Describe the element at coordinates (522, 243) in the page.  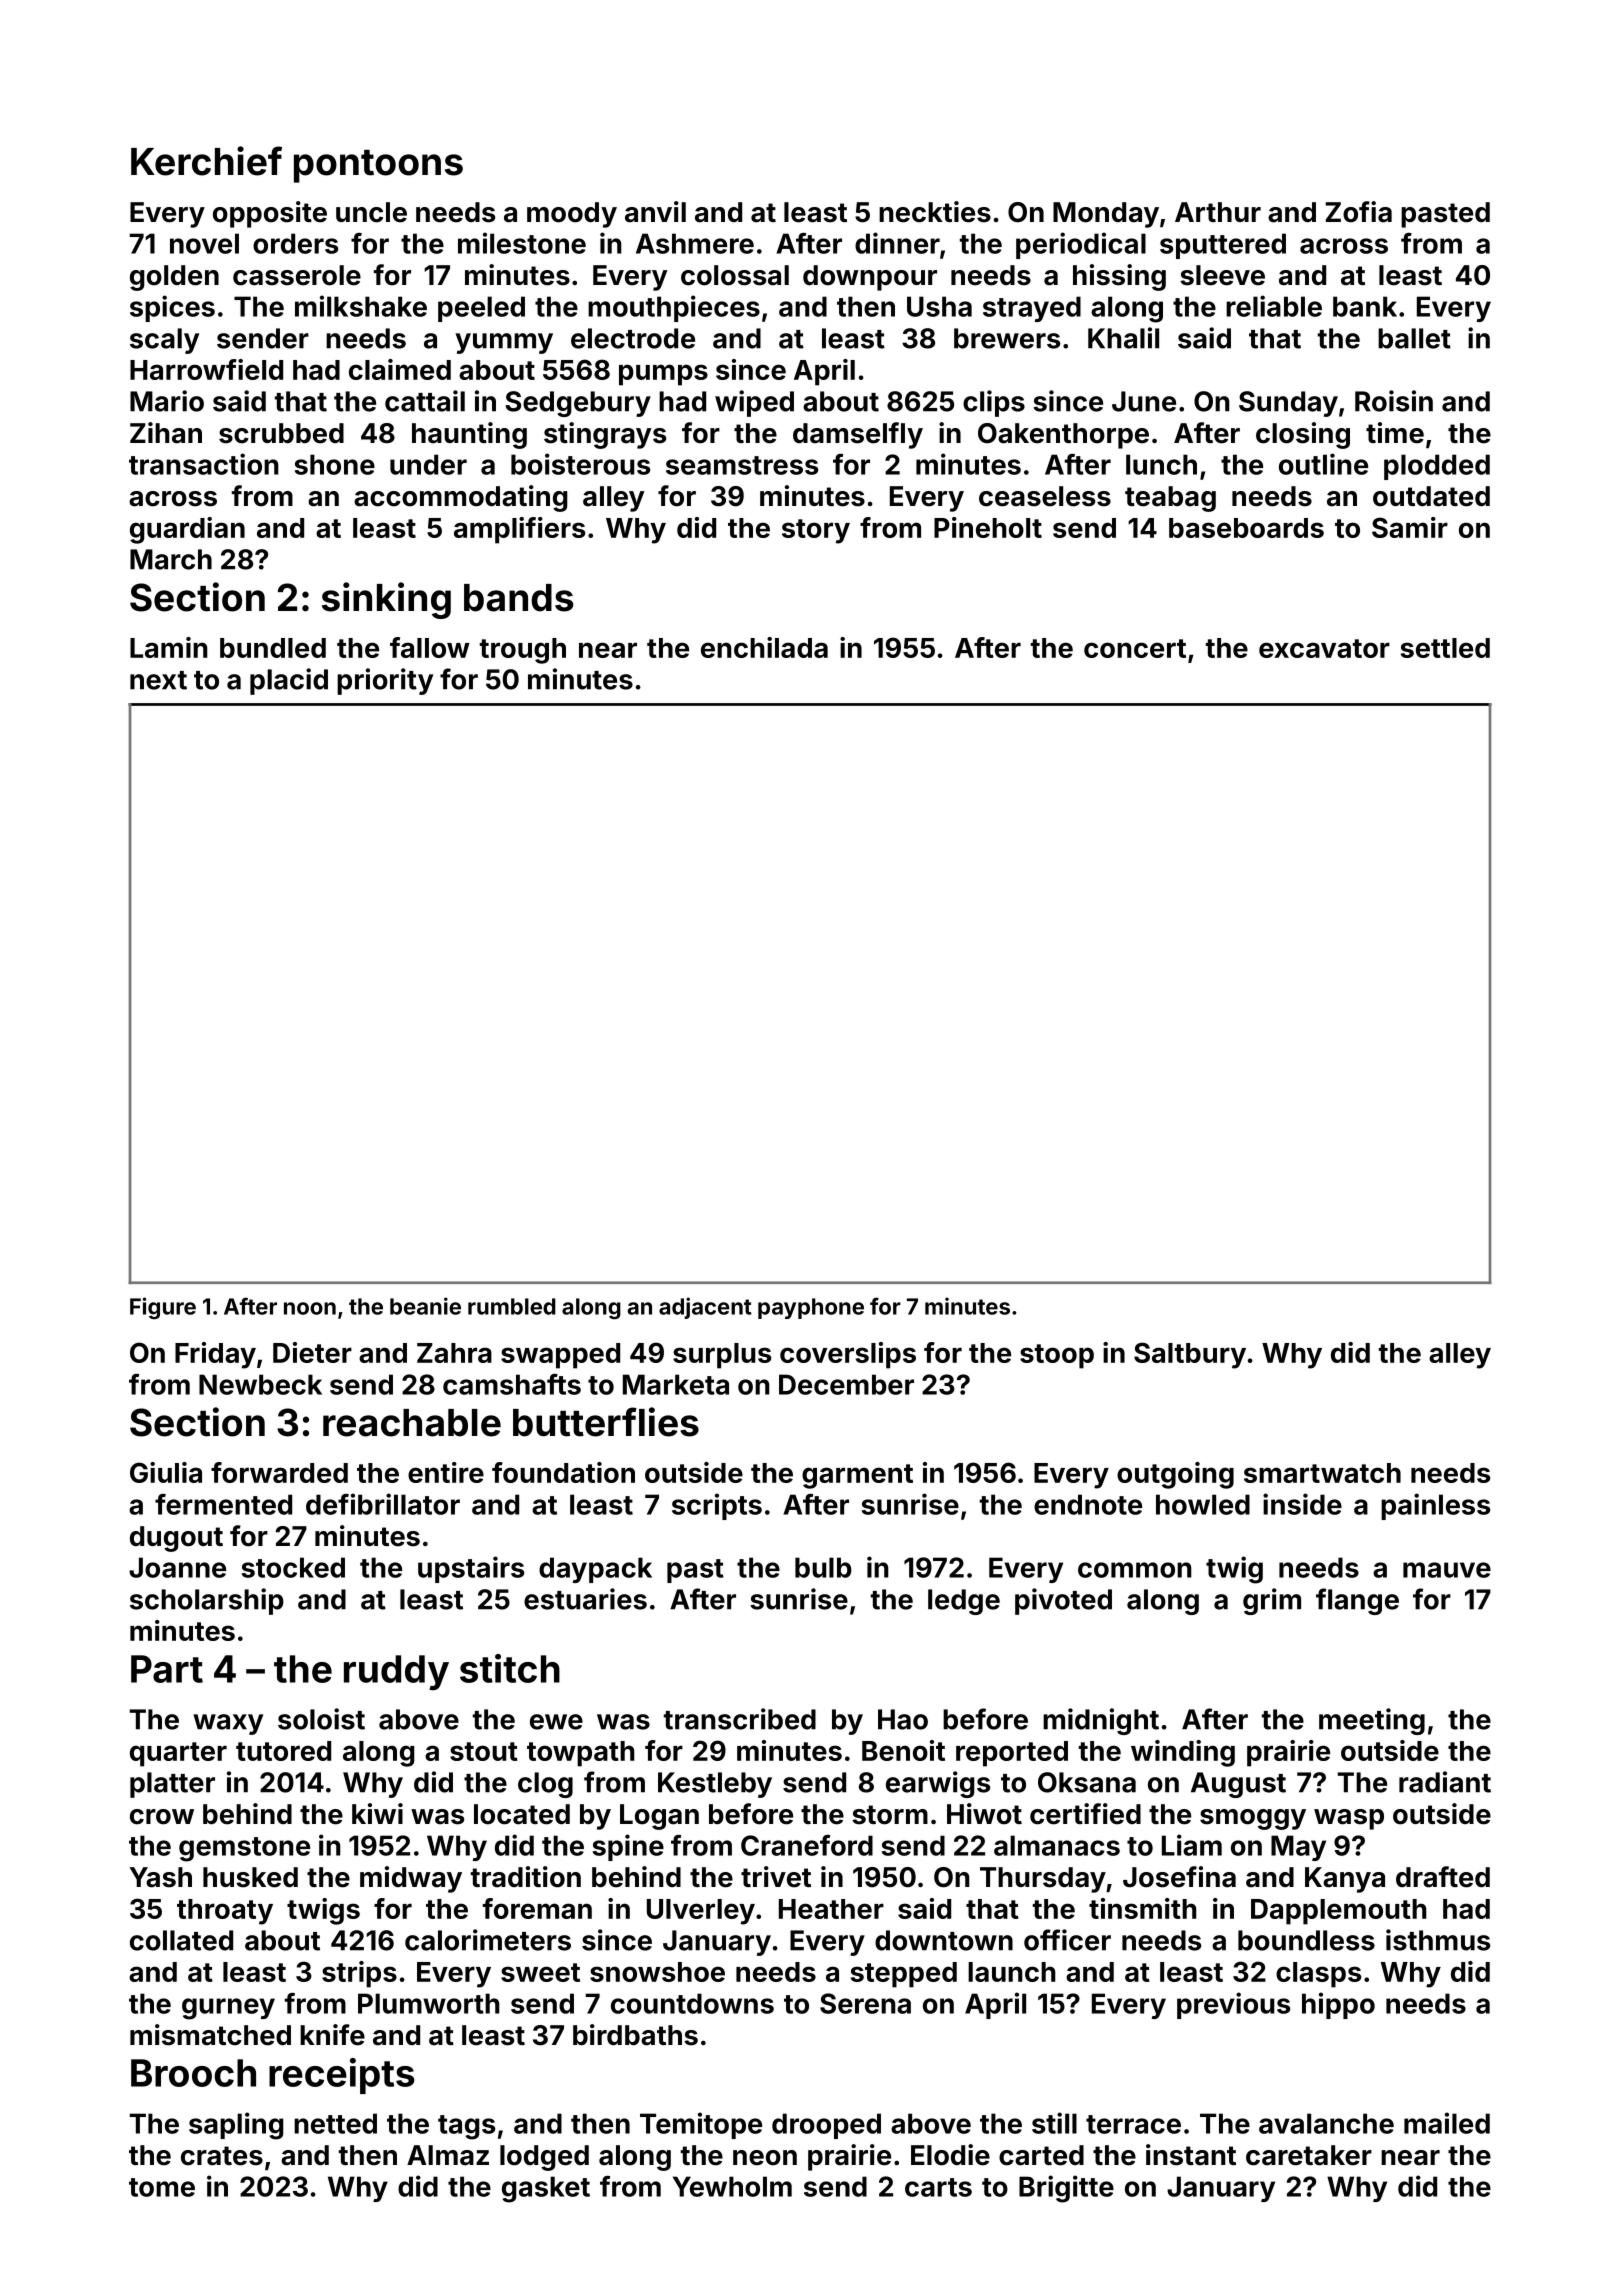
I see `milestone` at that location.
